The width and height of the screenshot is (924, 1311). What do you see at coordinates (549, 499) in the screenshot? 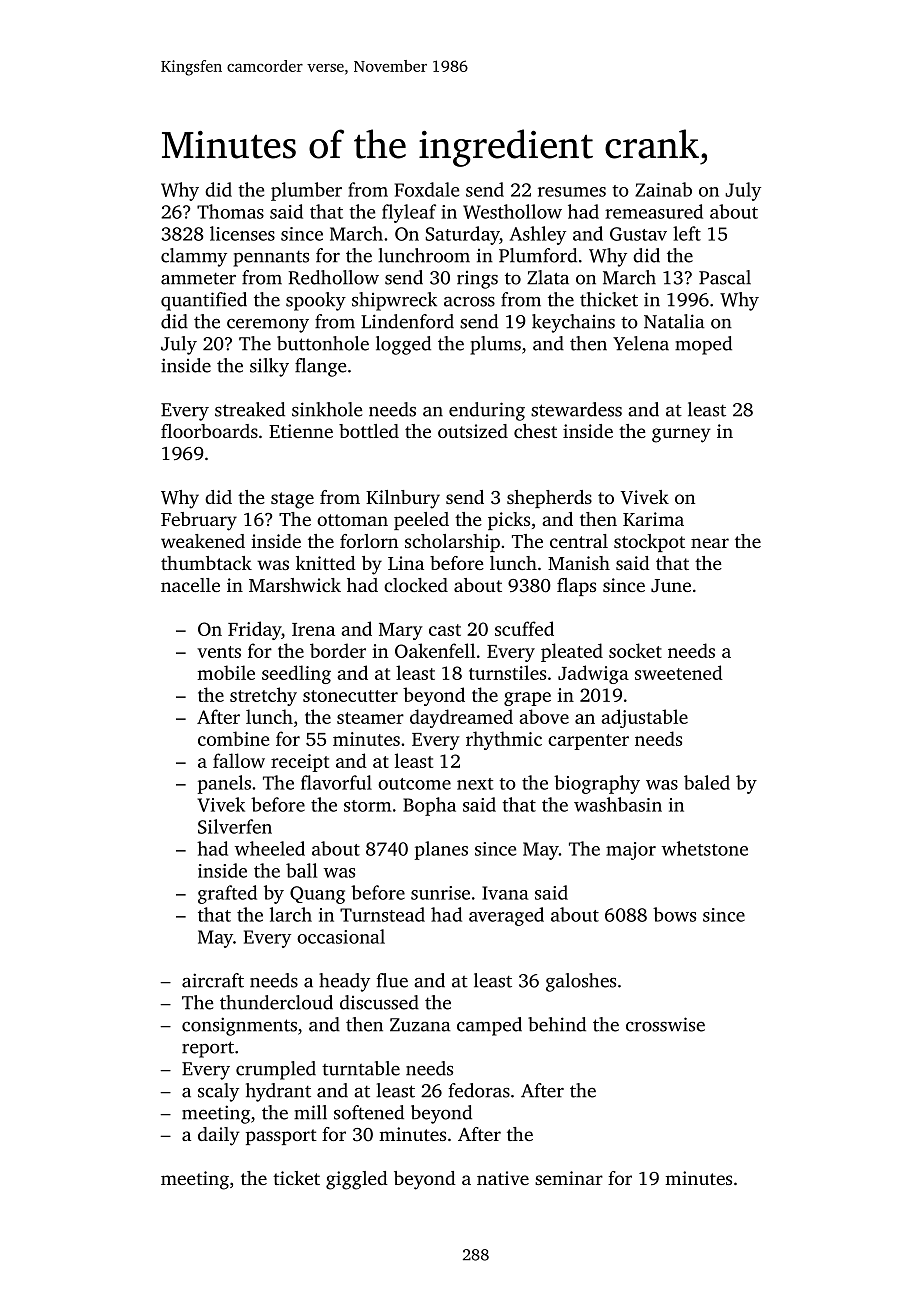
I see `shepherds` at bounding box center [549, 499].
